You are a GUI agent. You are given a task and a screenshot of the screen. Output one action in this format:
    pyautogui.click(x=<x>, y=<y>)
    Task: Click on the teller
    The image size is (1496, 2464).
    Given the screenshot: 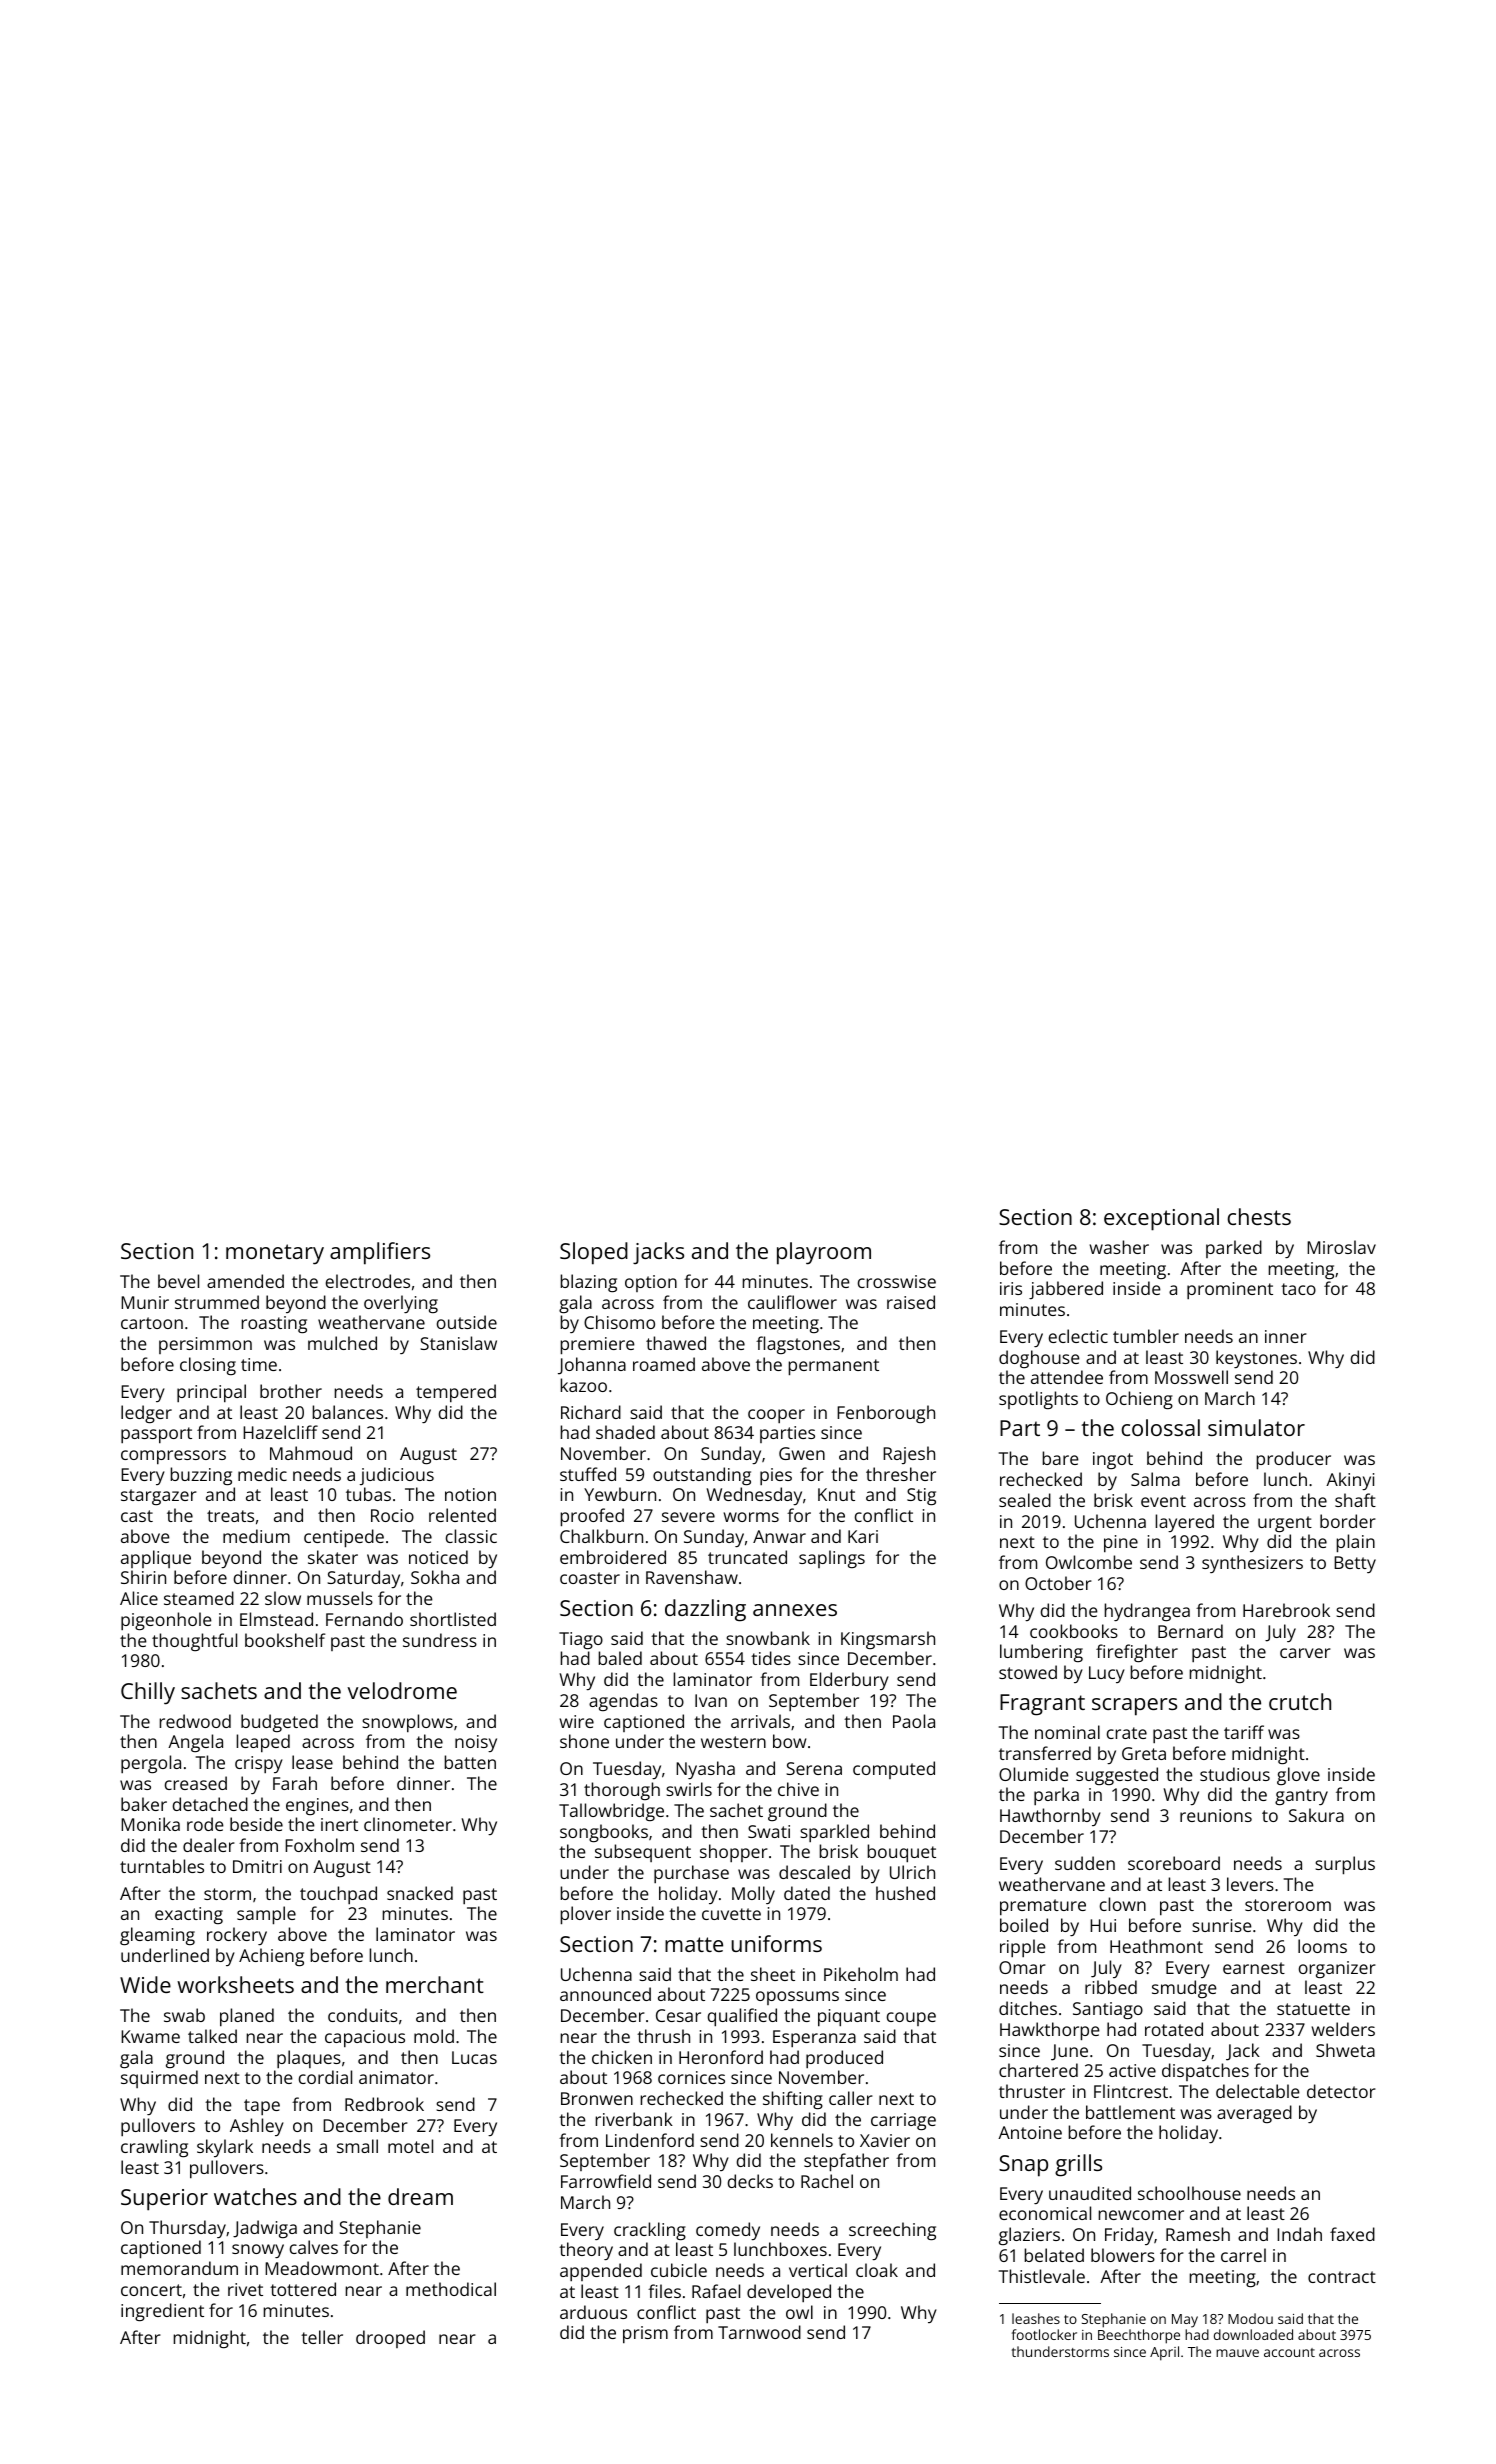 What is the action you would take?
    pyautogui.click(x=322, y=2337)
